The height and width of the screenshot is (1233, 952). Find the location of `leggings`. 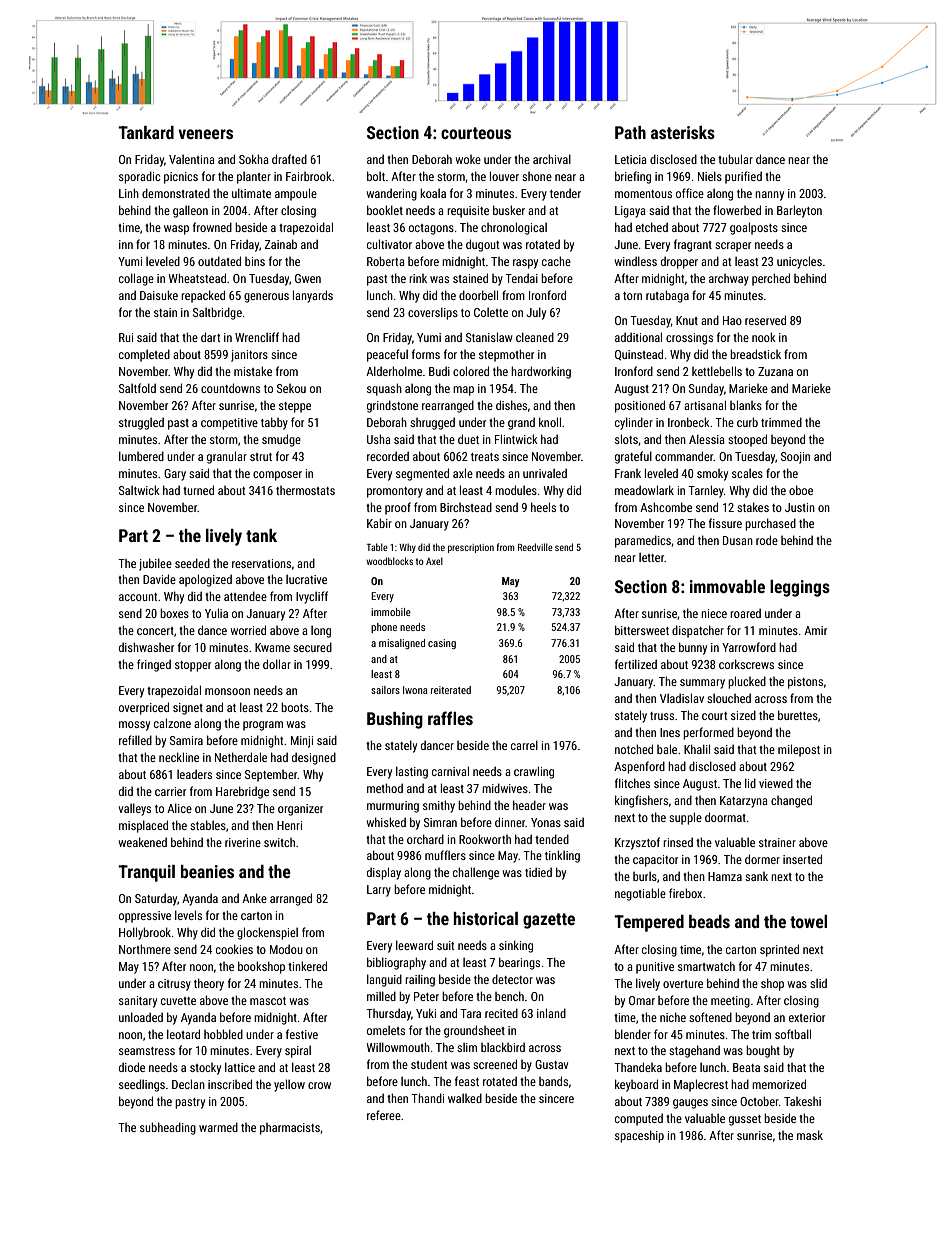

leggings is located at coordinates (800, 588).
